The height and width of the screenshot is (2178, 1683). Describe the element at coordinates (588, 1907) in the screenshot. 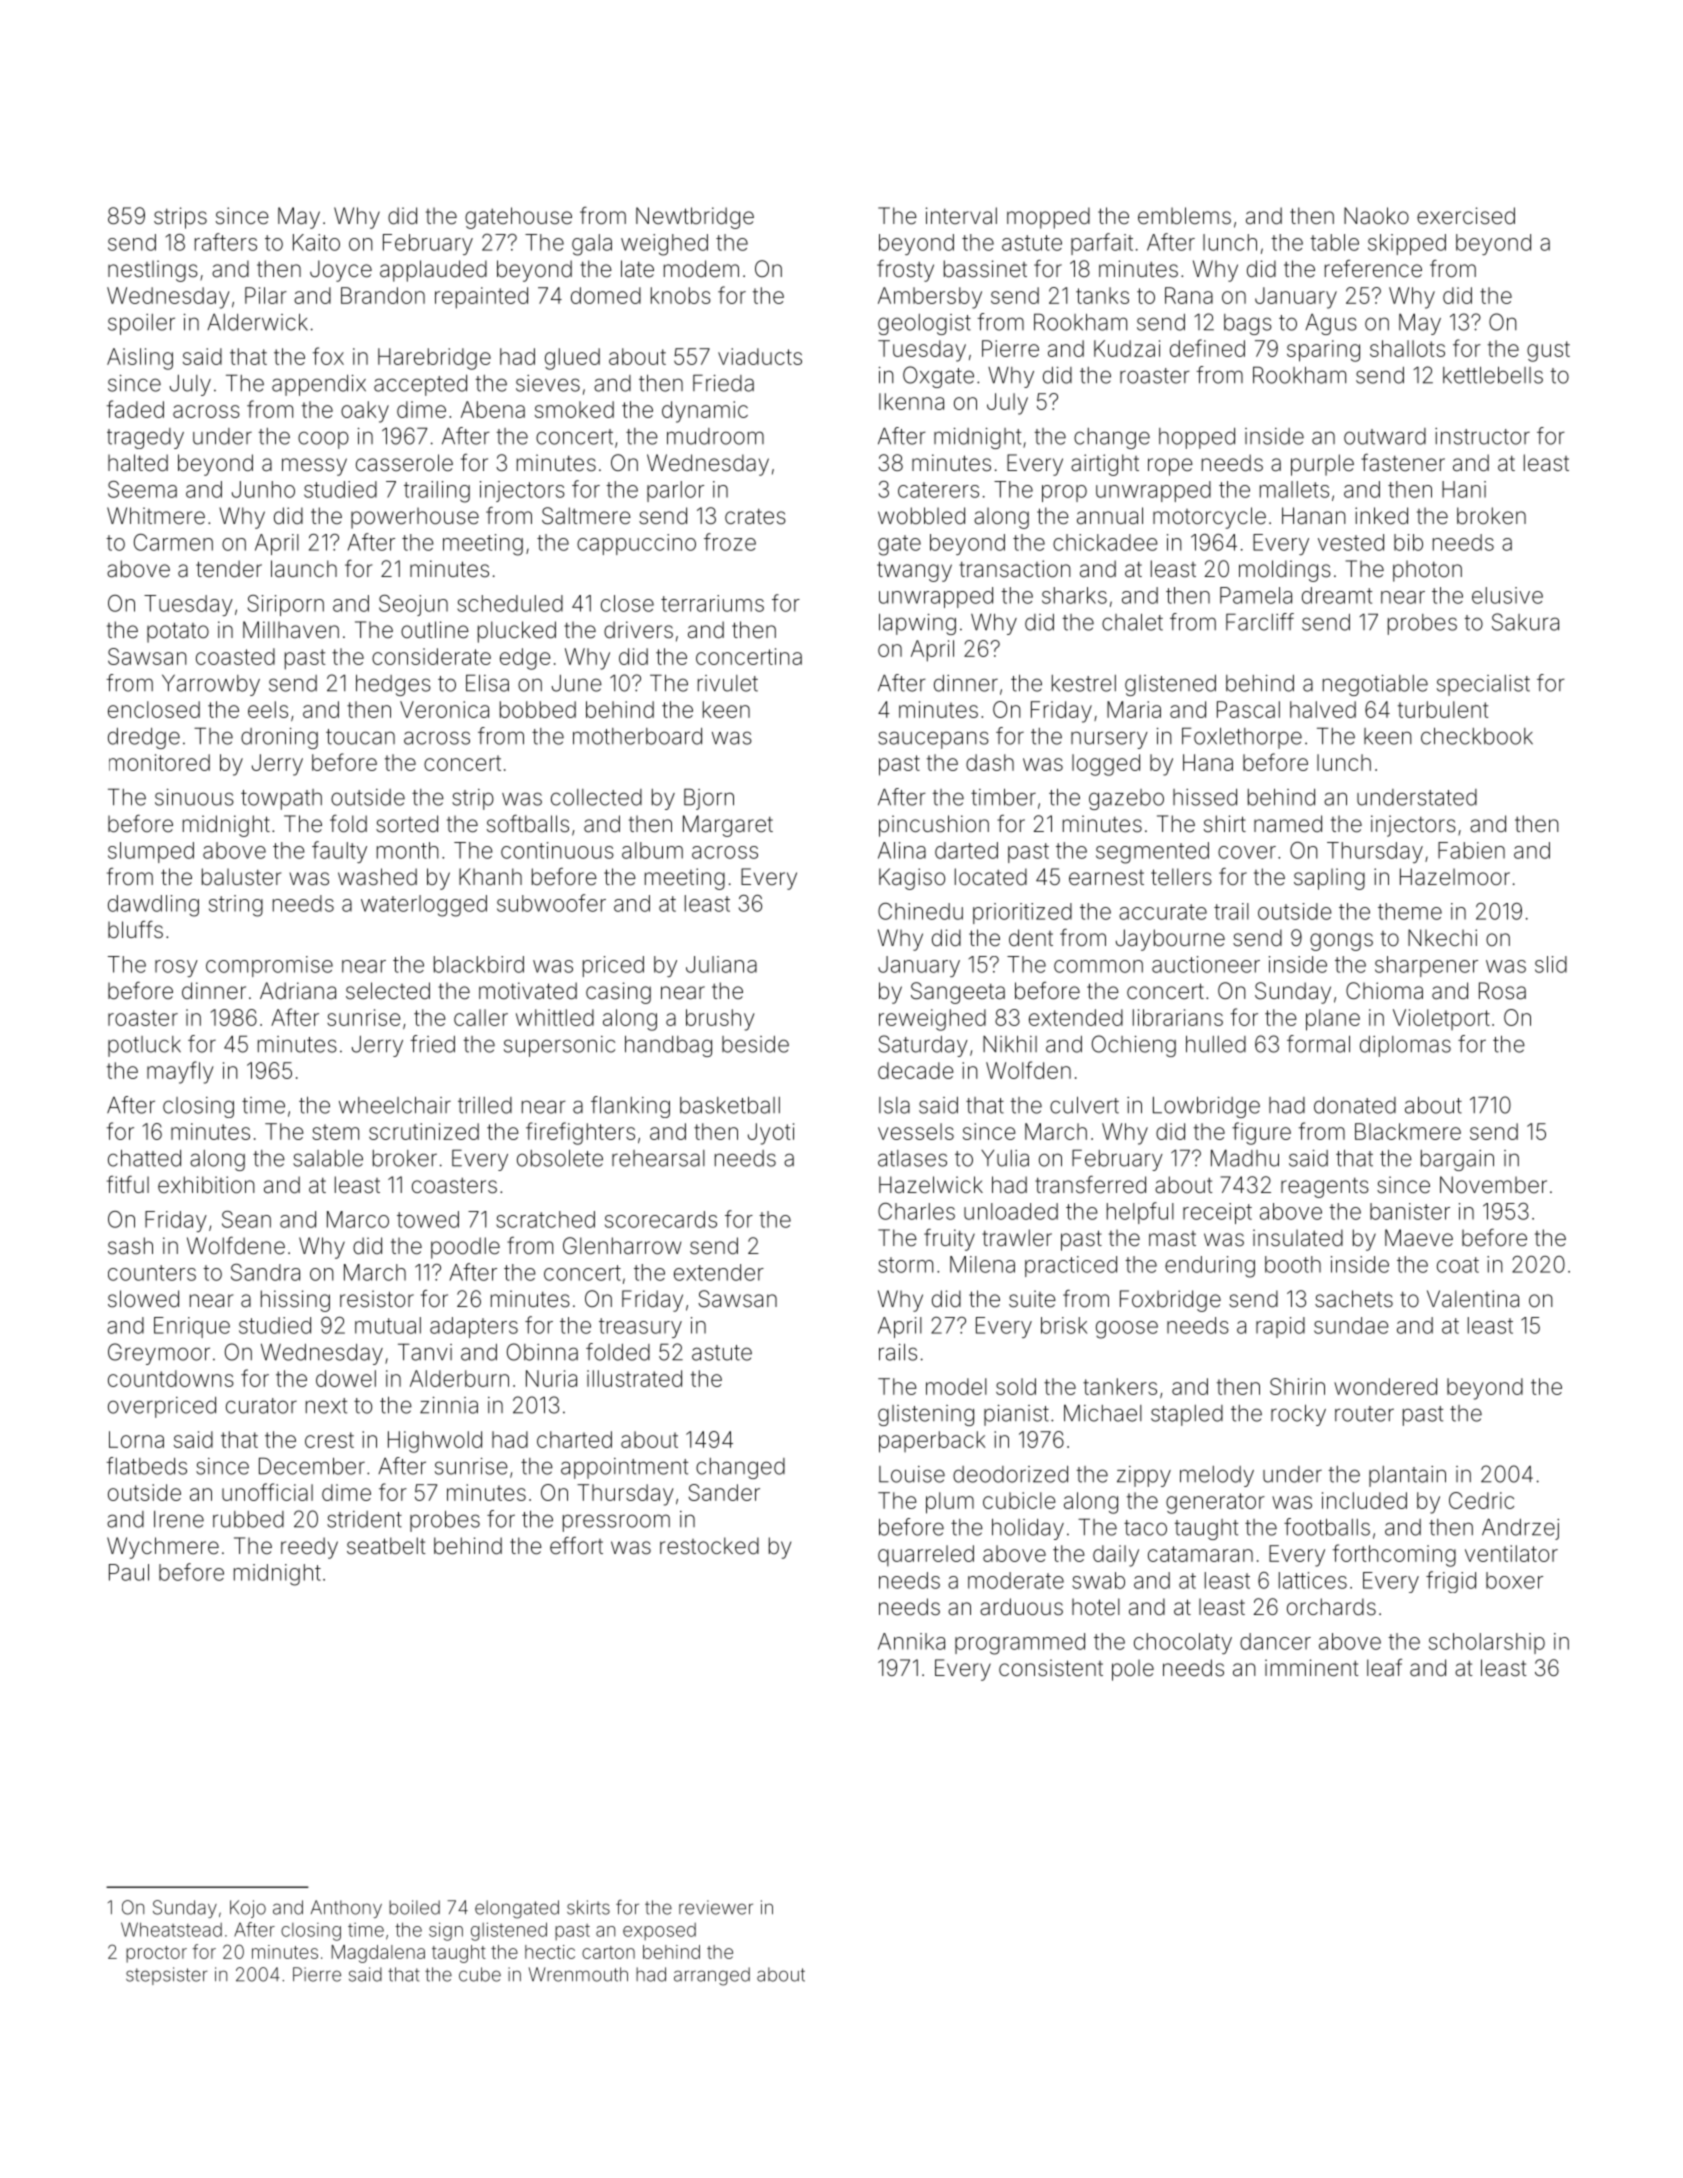

I see `skirts` at that location.
